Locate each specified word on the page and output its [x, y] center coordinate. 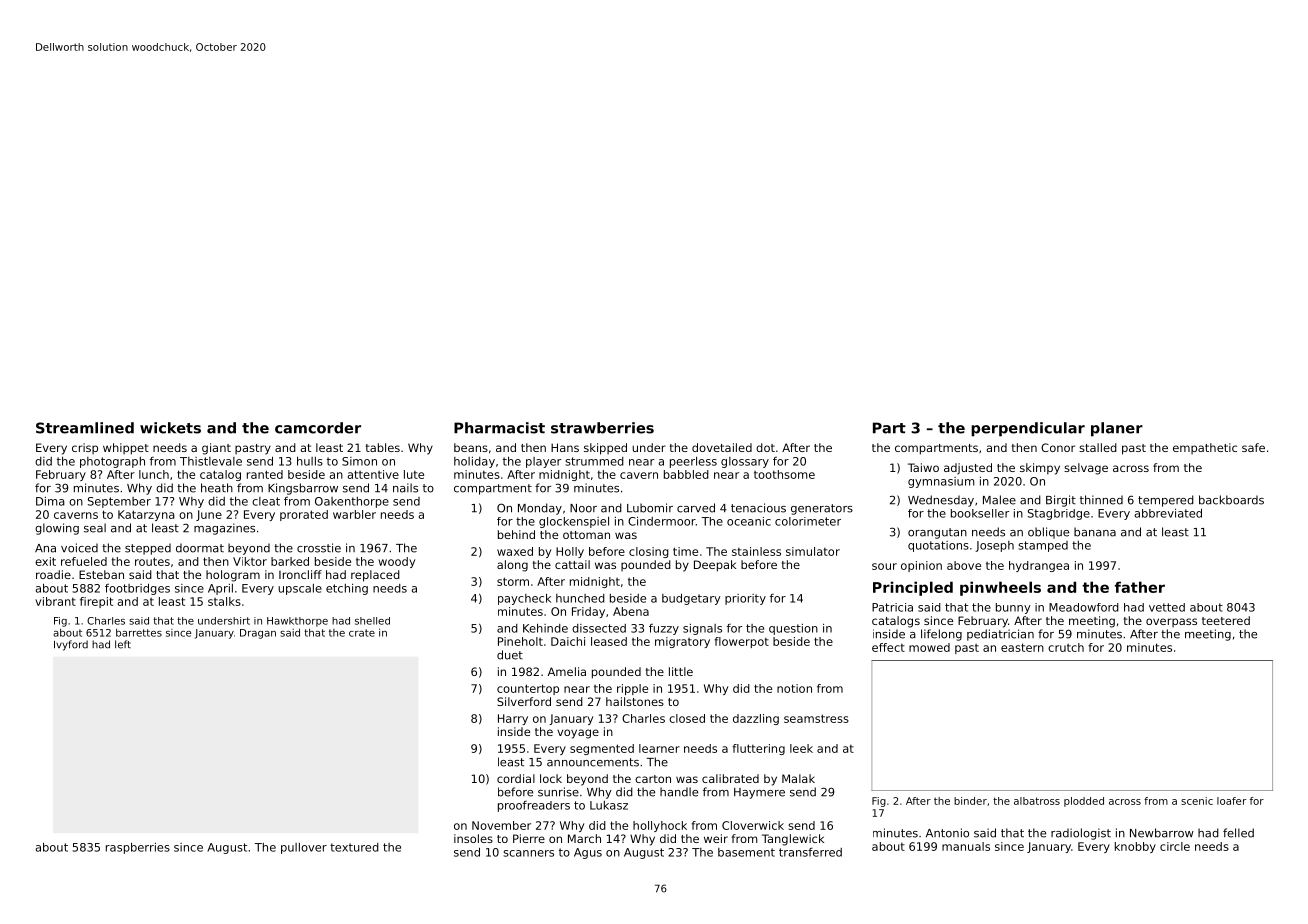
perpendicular [1028, 429]
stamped [1043, 546]
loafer [1231, 801]
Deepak [715, 566]
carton [653, 779]
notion [794, 688]
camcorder [318, 428]
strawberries [602, 428]
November [501, 825]
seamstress [816, 718]
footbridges [137, 589]
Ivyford [71, 645]
